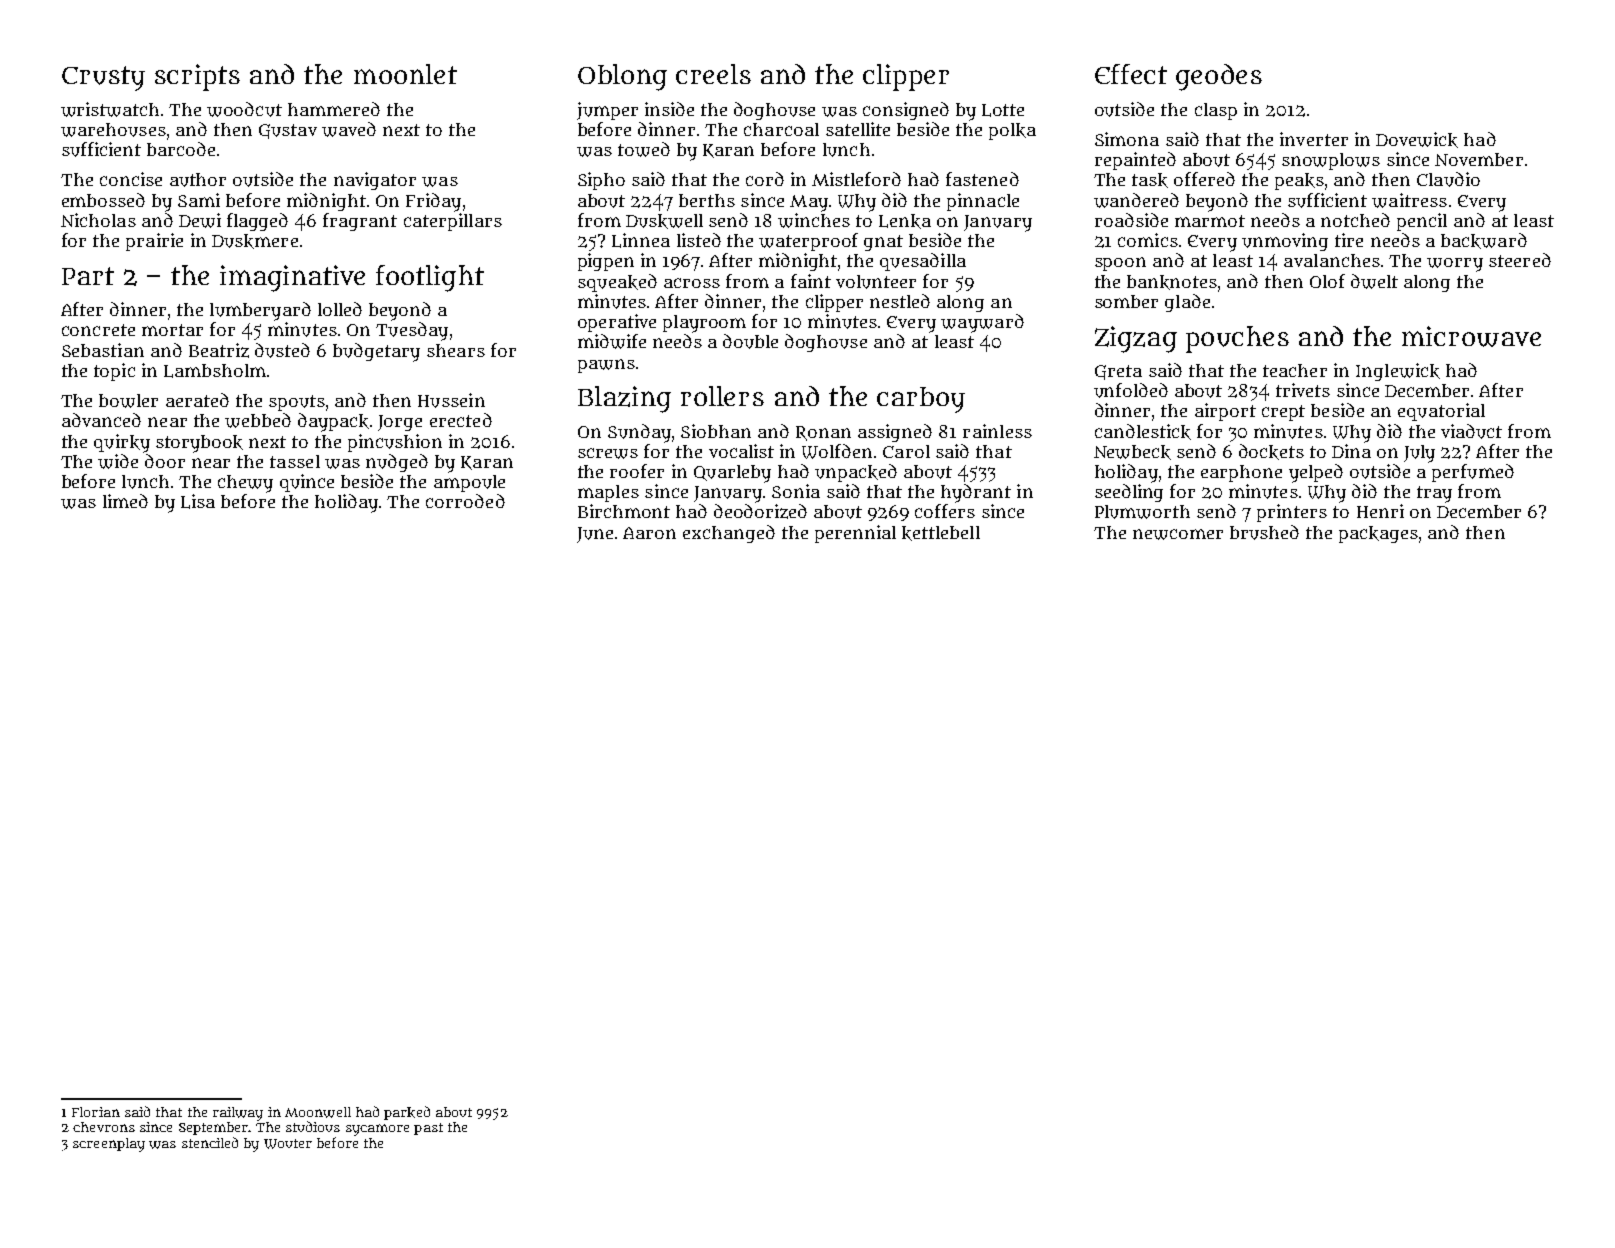  Describe the element at coordinates (238, 1114) in the screenshot. I see `railway` at that location.
